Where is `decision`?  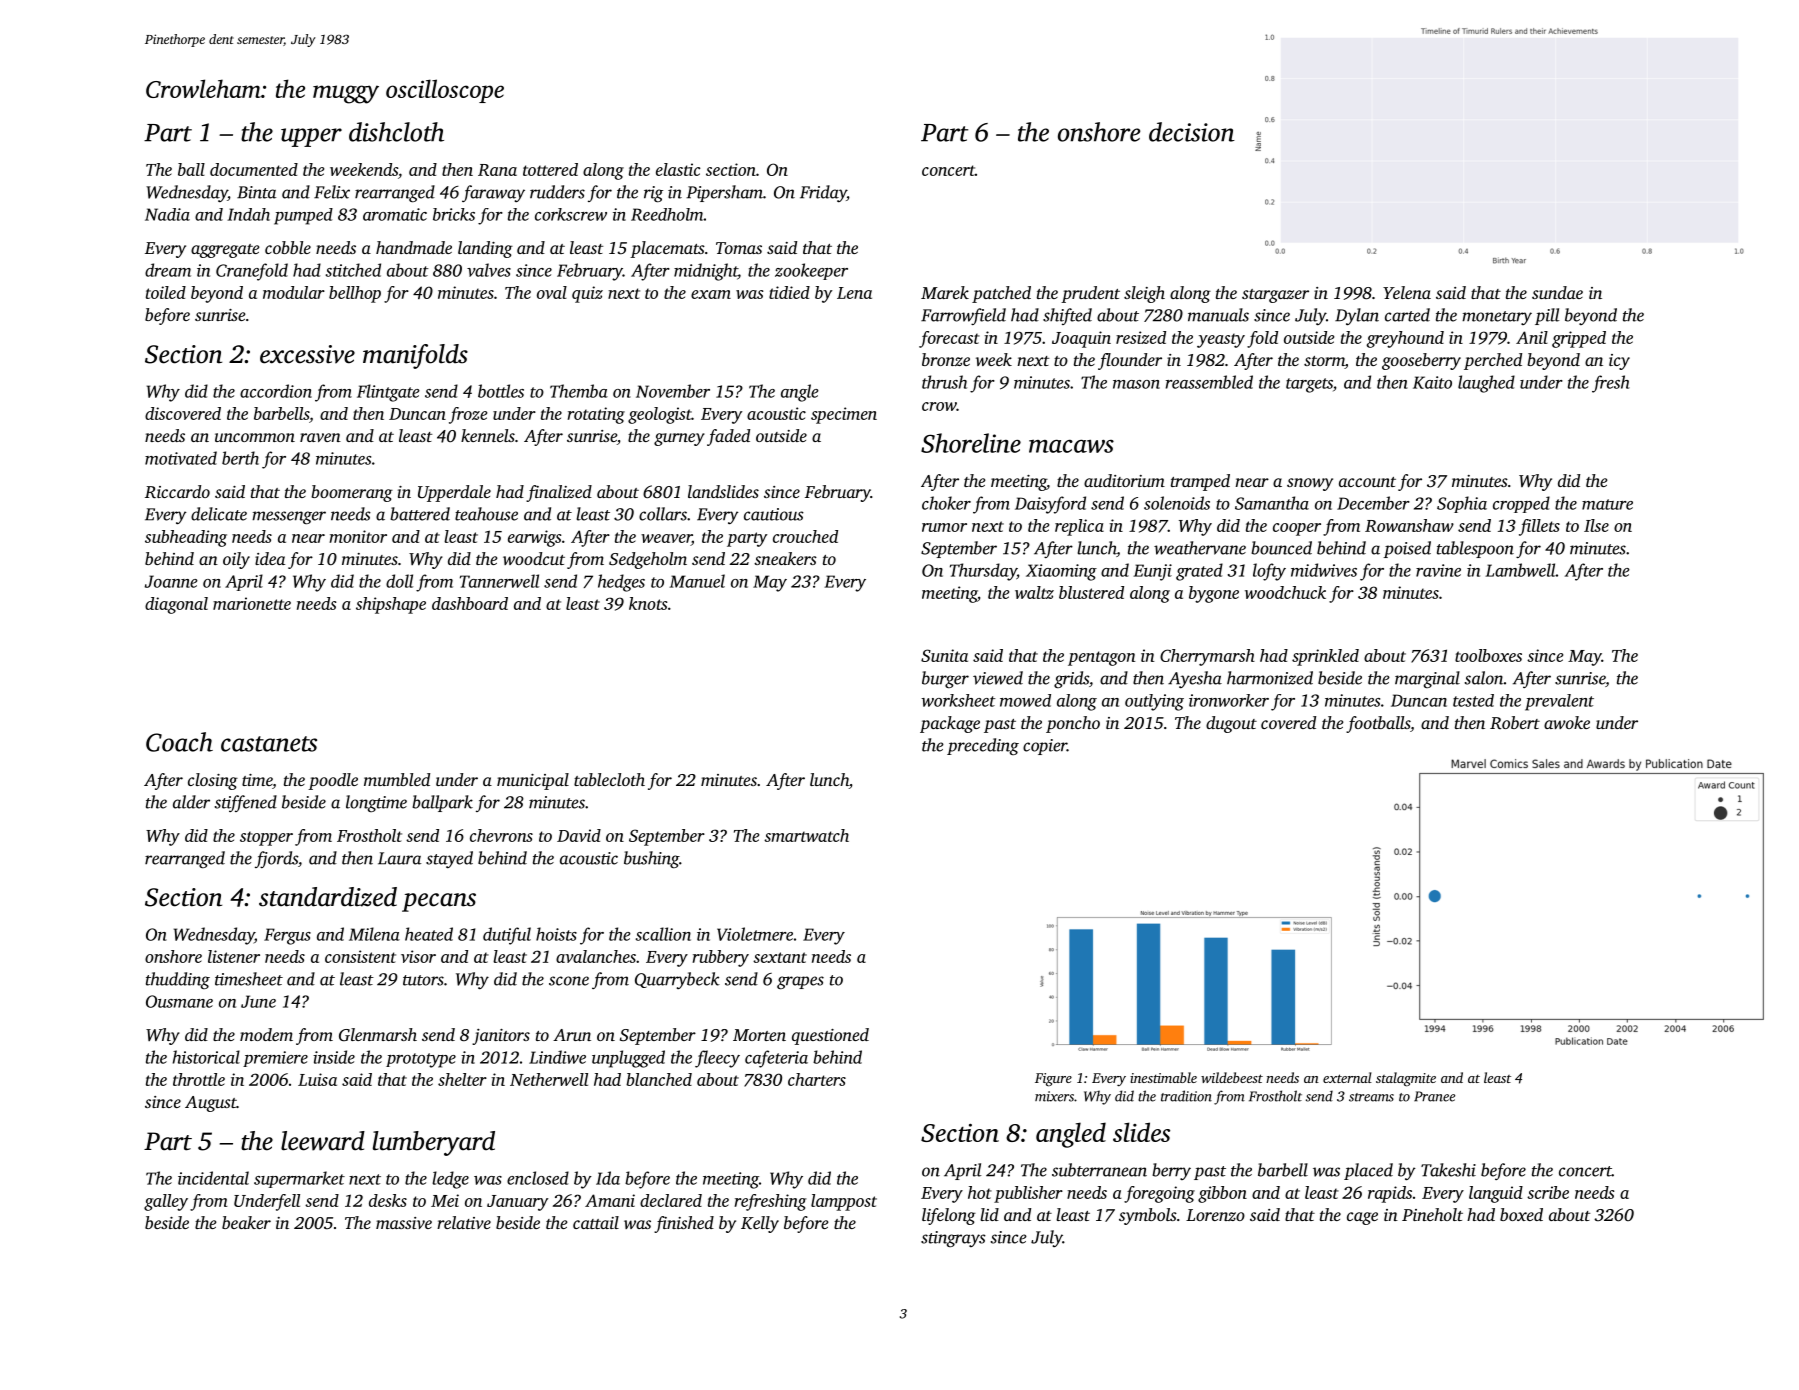
decision is located at coordinates (1192, 132).
